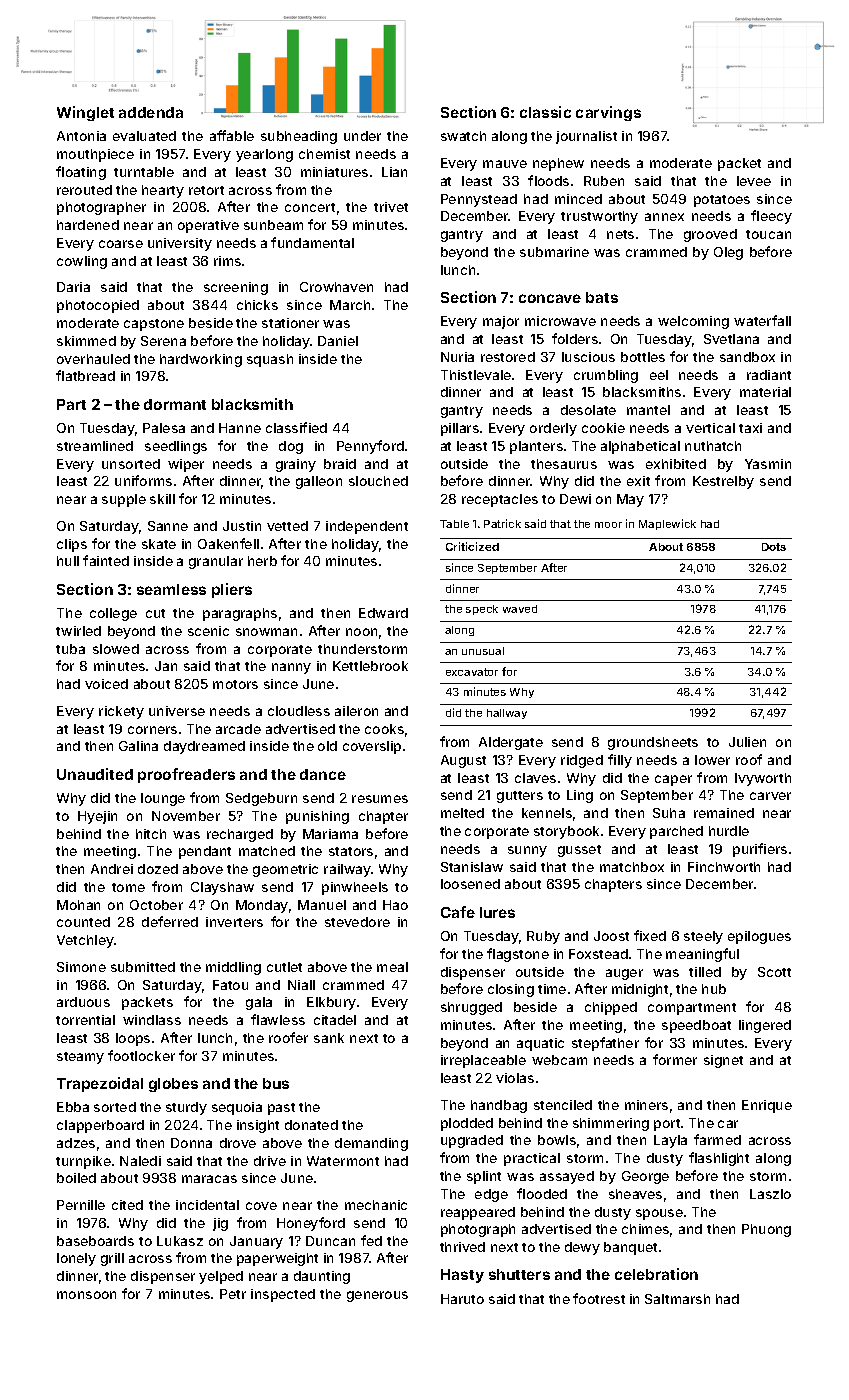 This image has width=849, height=1400. What do you see at coordinates (322, 1277) in the image?
I see `daunting` at bounding box center [322, 1277].
